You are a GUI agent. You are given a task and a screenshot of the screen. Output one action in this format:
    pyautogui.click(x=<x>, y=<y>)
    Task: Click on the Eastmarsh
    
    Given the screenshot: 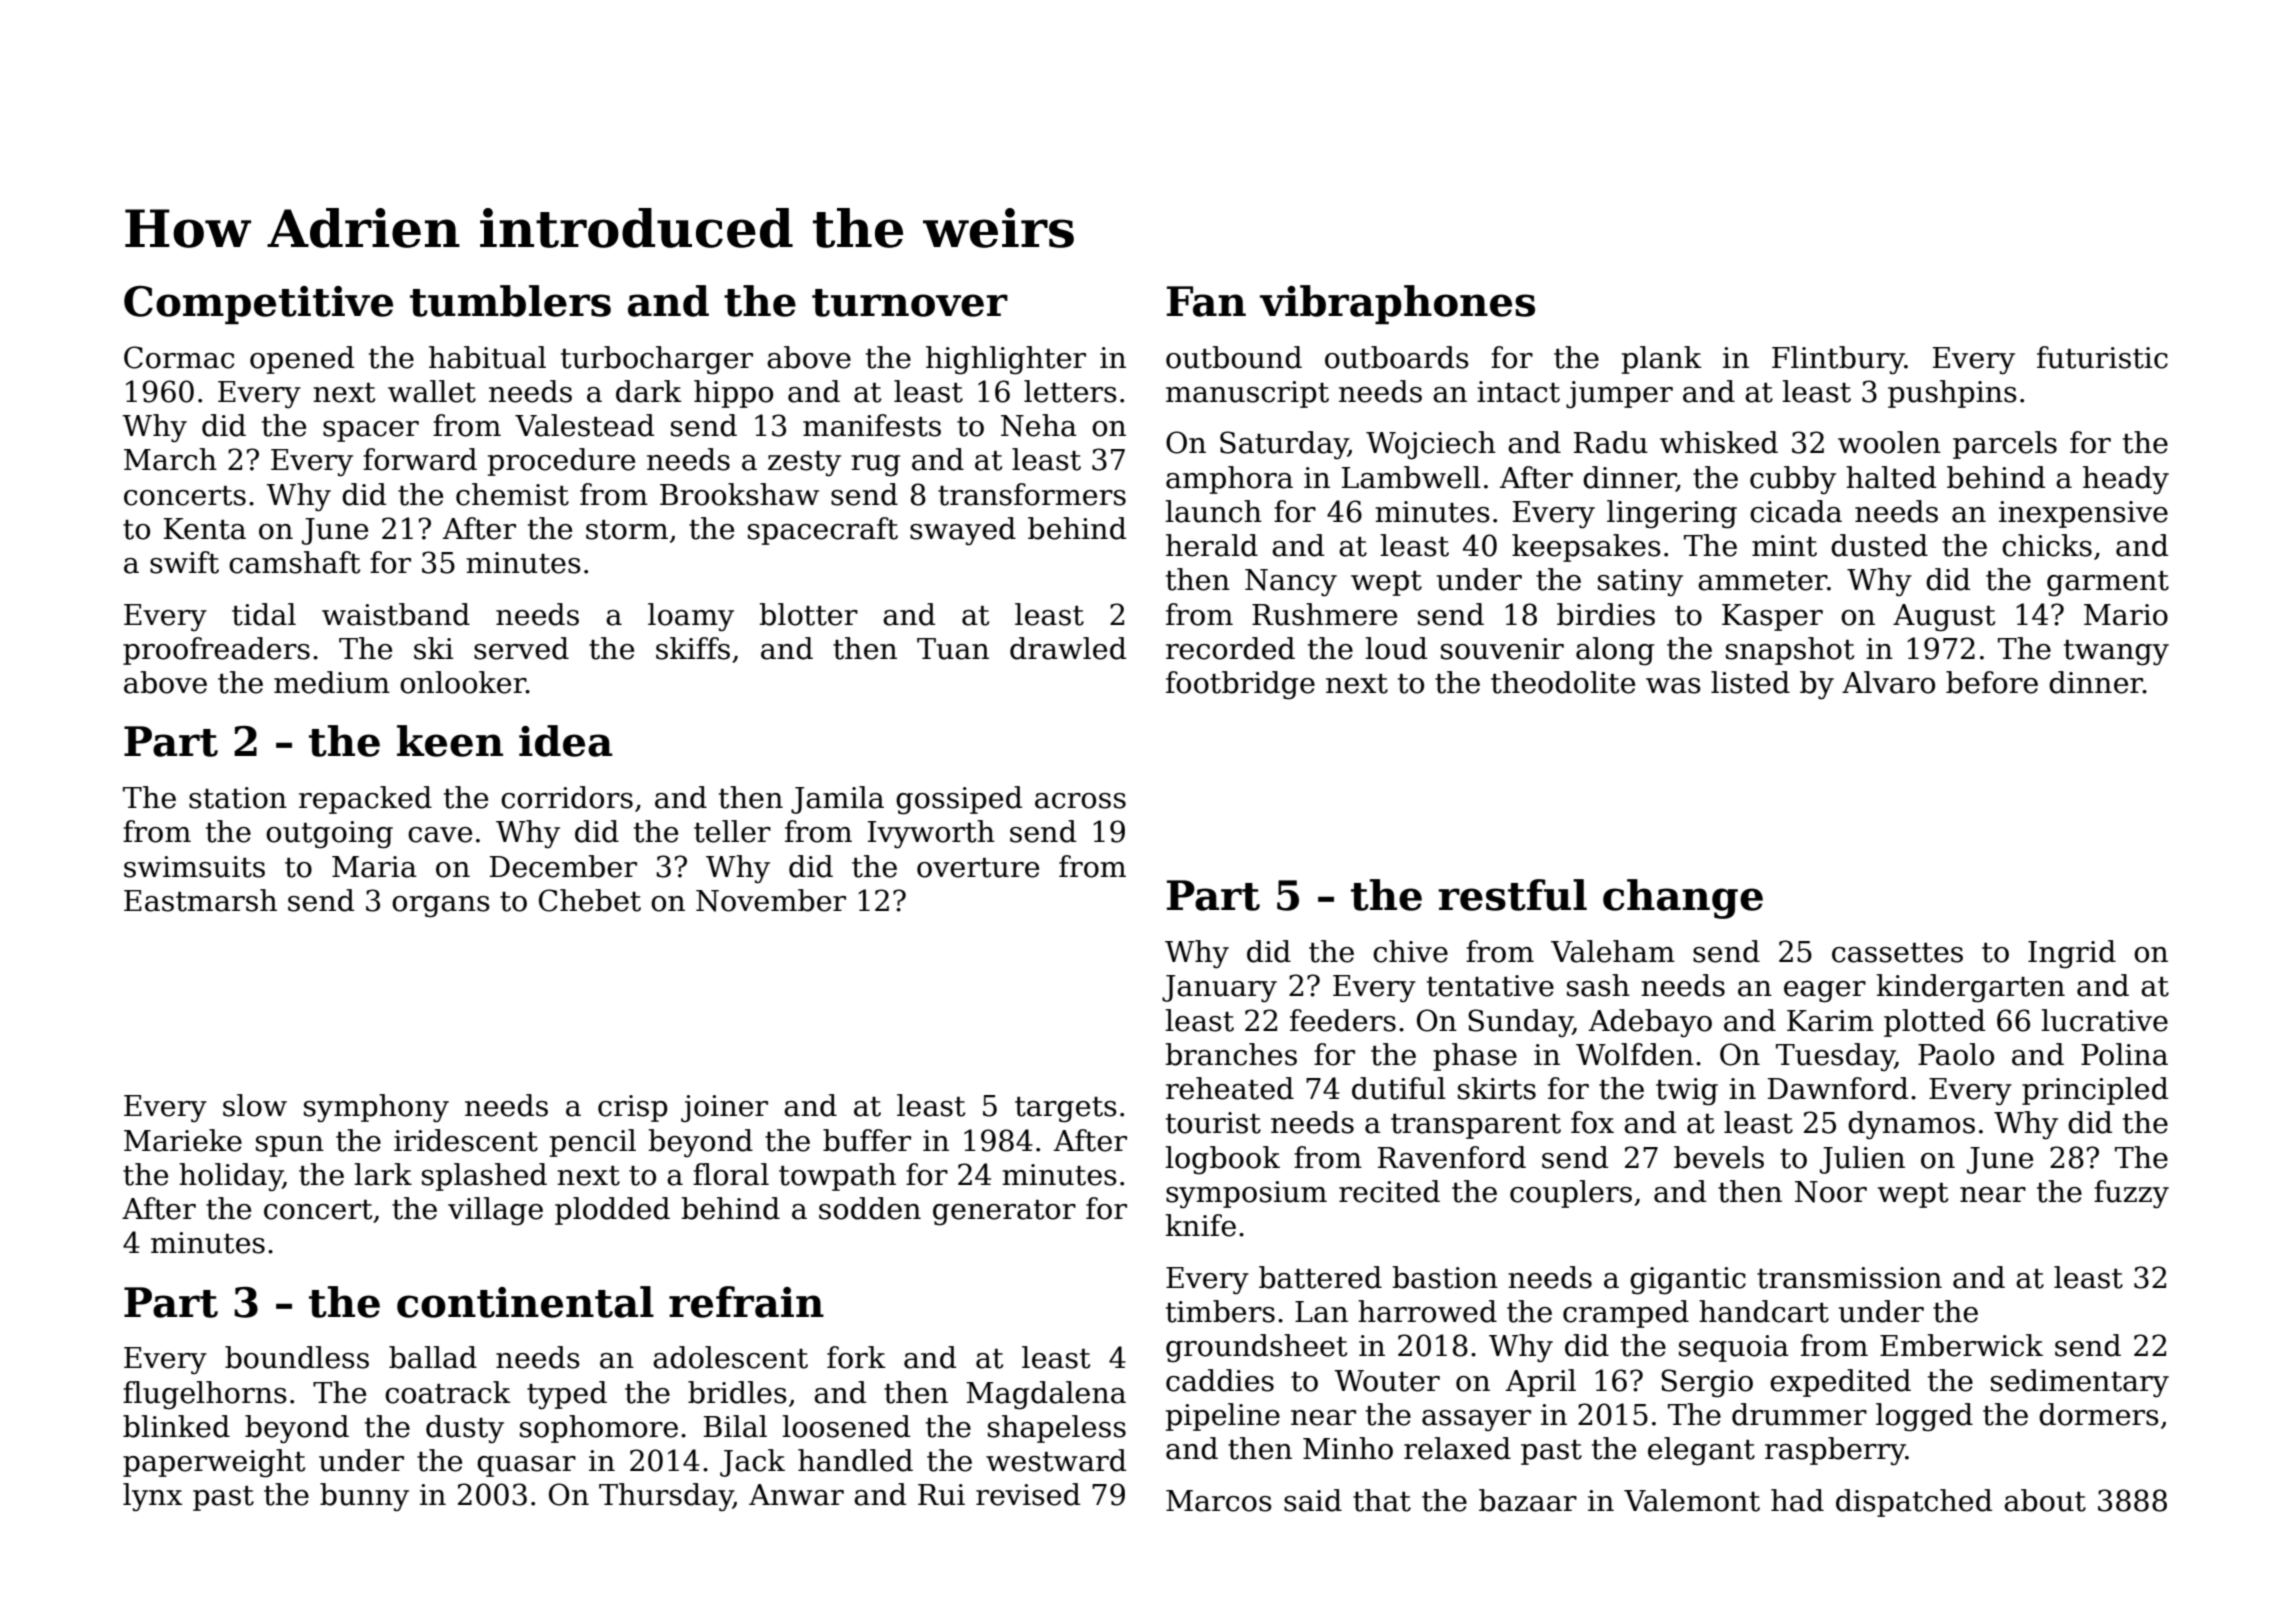 What is the action you would take?
    pyautogui.click(x=200, y=900)
